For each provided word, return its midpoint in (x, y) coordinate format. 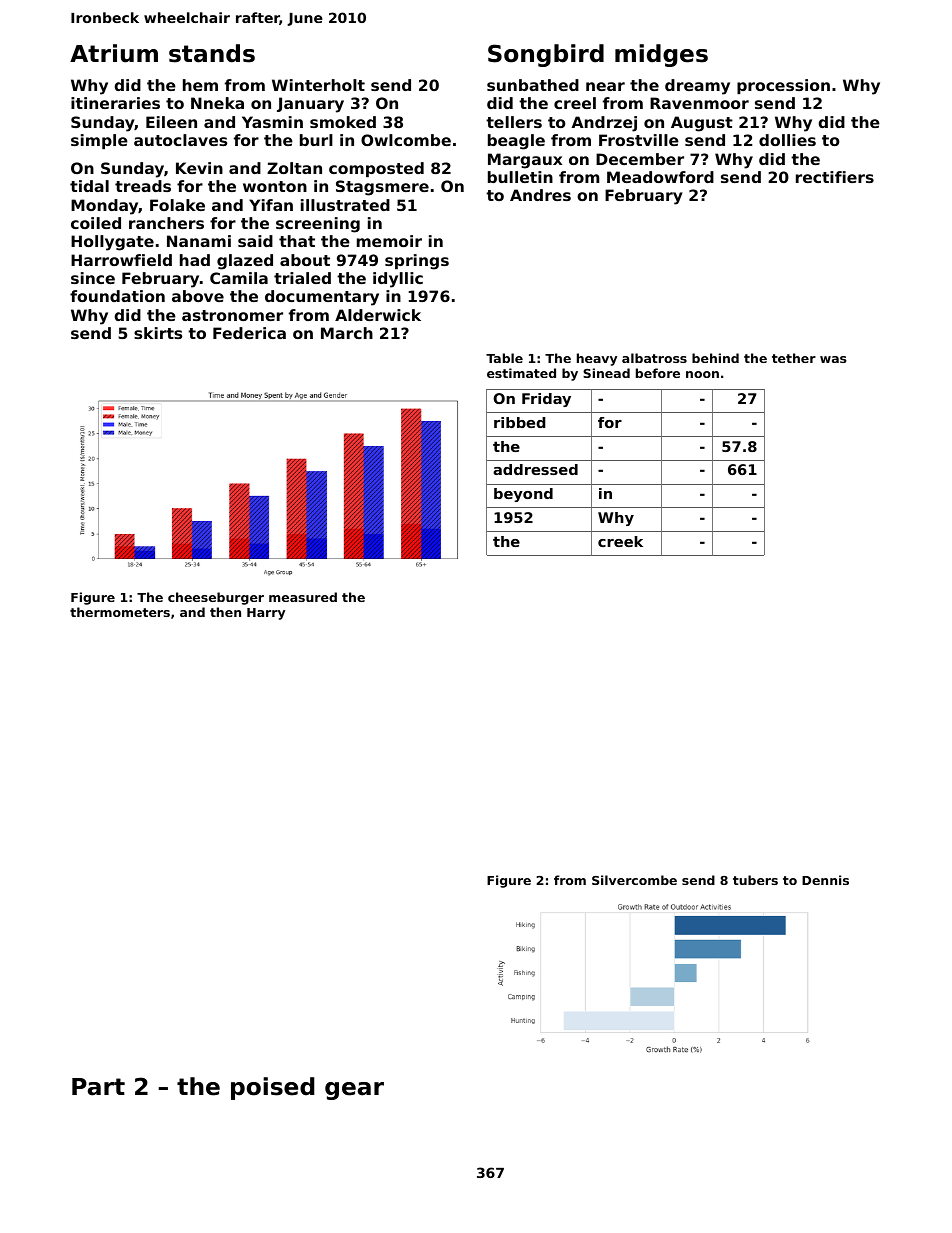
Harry (266, 614)
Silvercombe (634, 880)
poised (272, 1088)
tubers (755, 880)
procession (783, 86)
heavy (597, 359)
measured (303, 597)
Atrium (114, 53)
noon (702, 374)
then (225, 612)
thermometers (120, 612)
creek (620, 541)
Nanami (199, 241)
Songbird (546, 55)
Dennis (825, 880)
